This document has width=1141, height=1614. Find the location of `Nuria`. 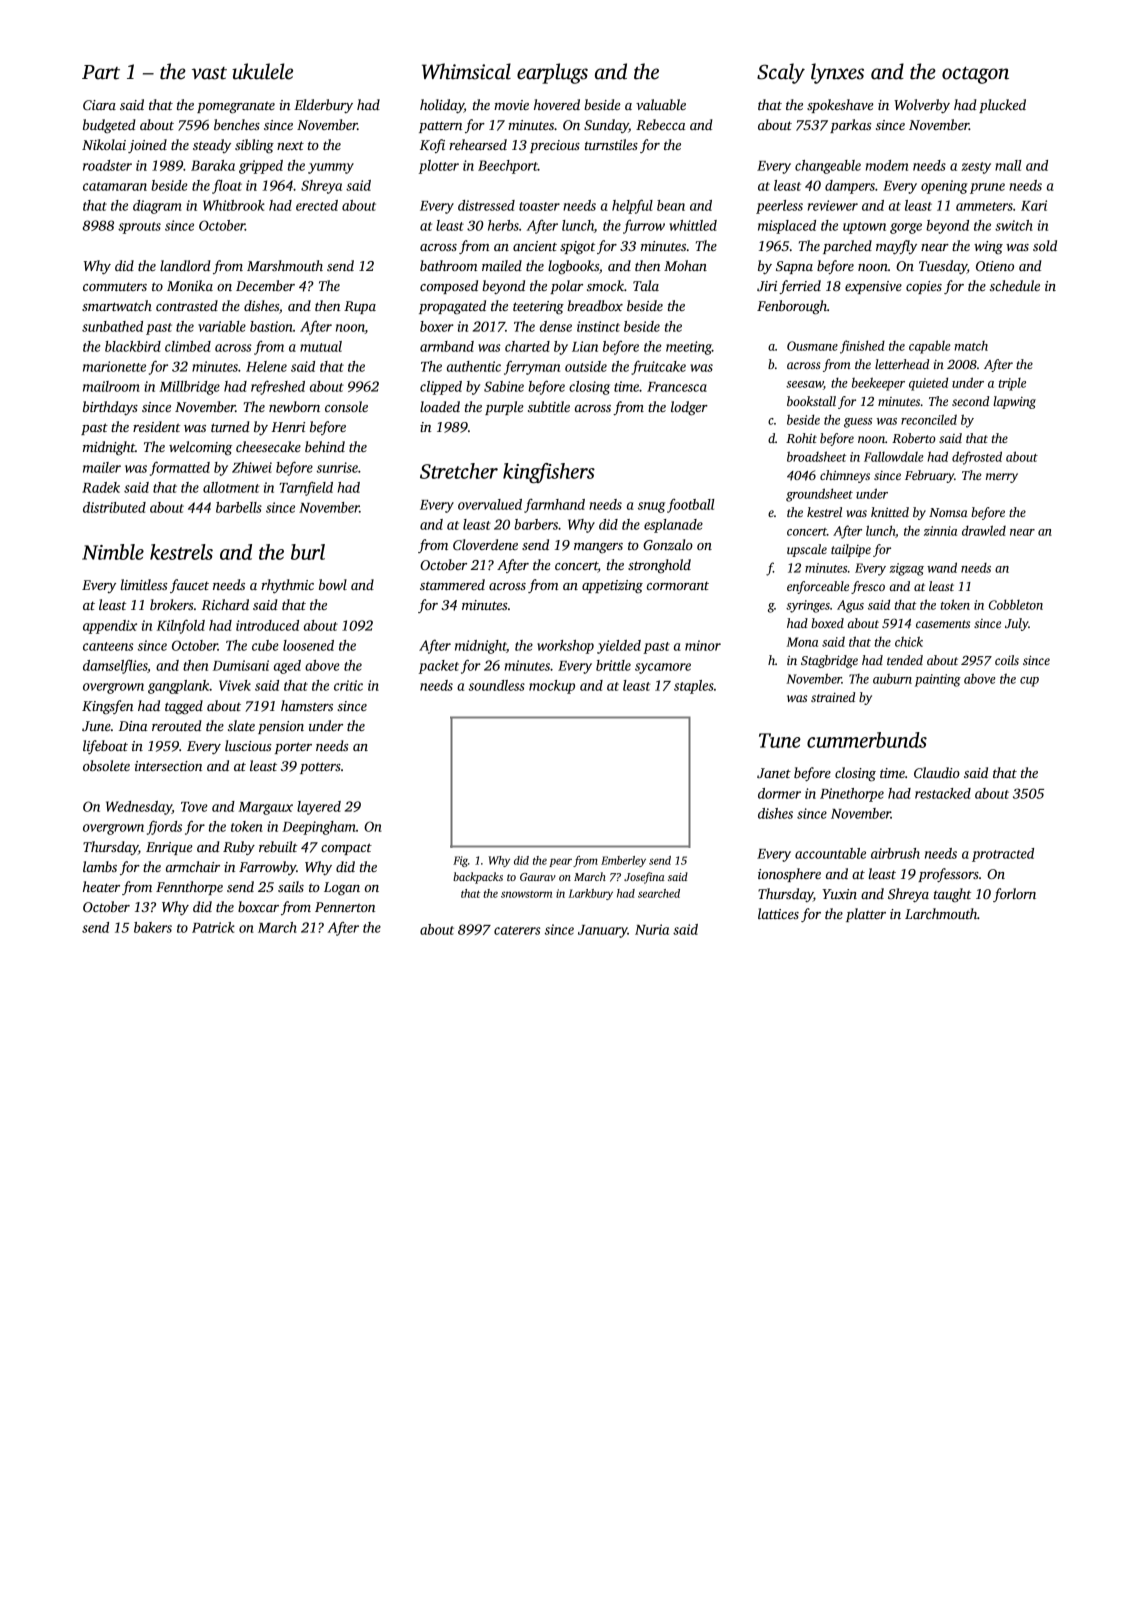

Nuria is located at coordinates (652, 929).
